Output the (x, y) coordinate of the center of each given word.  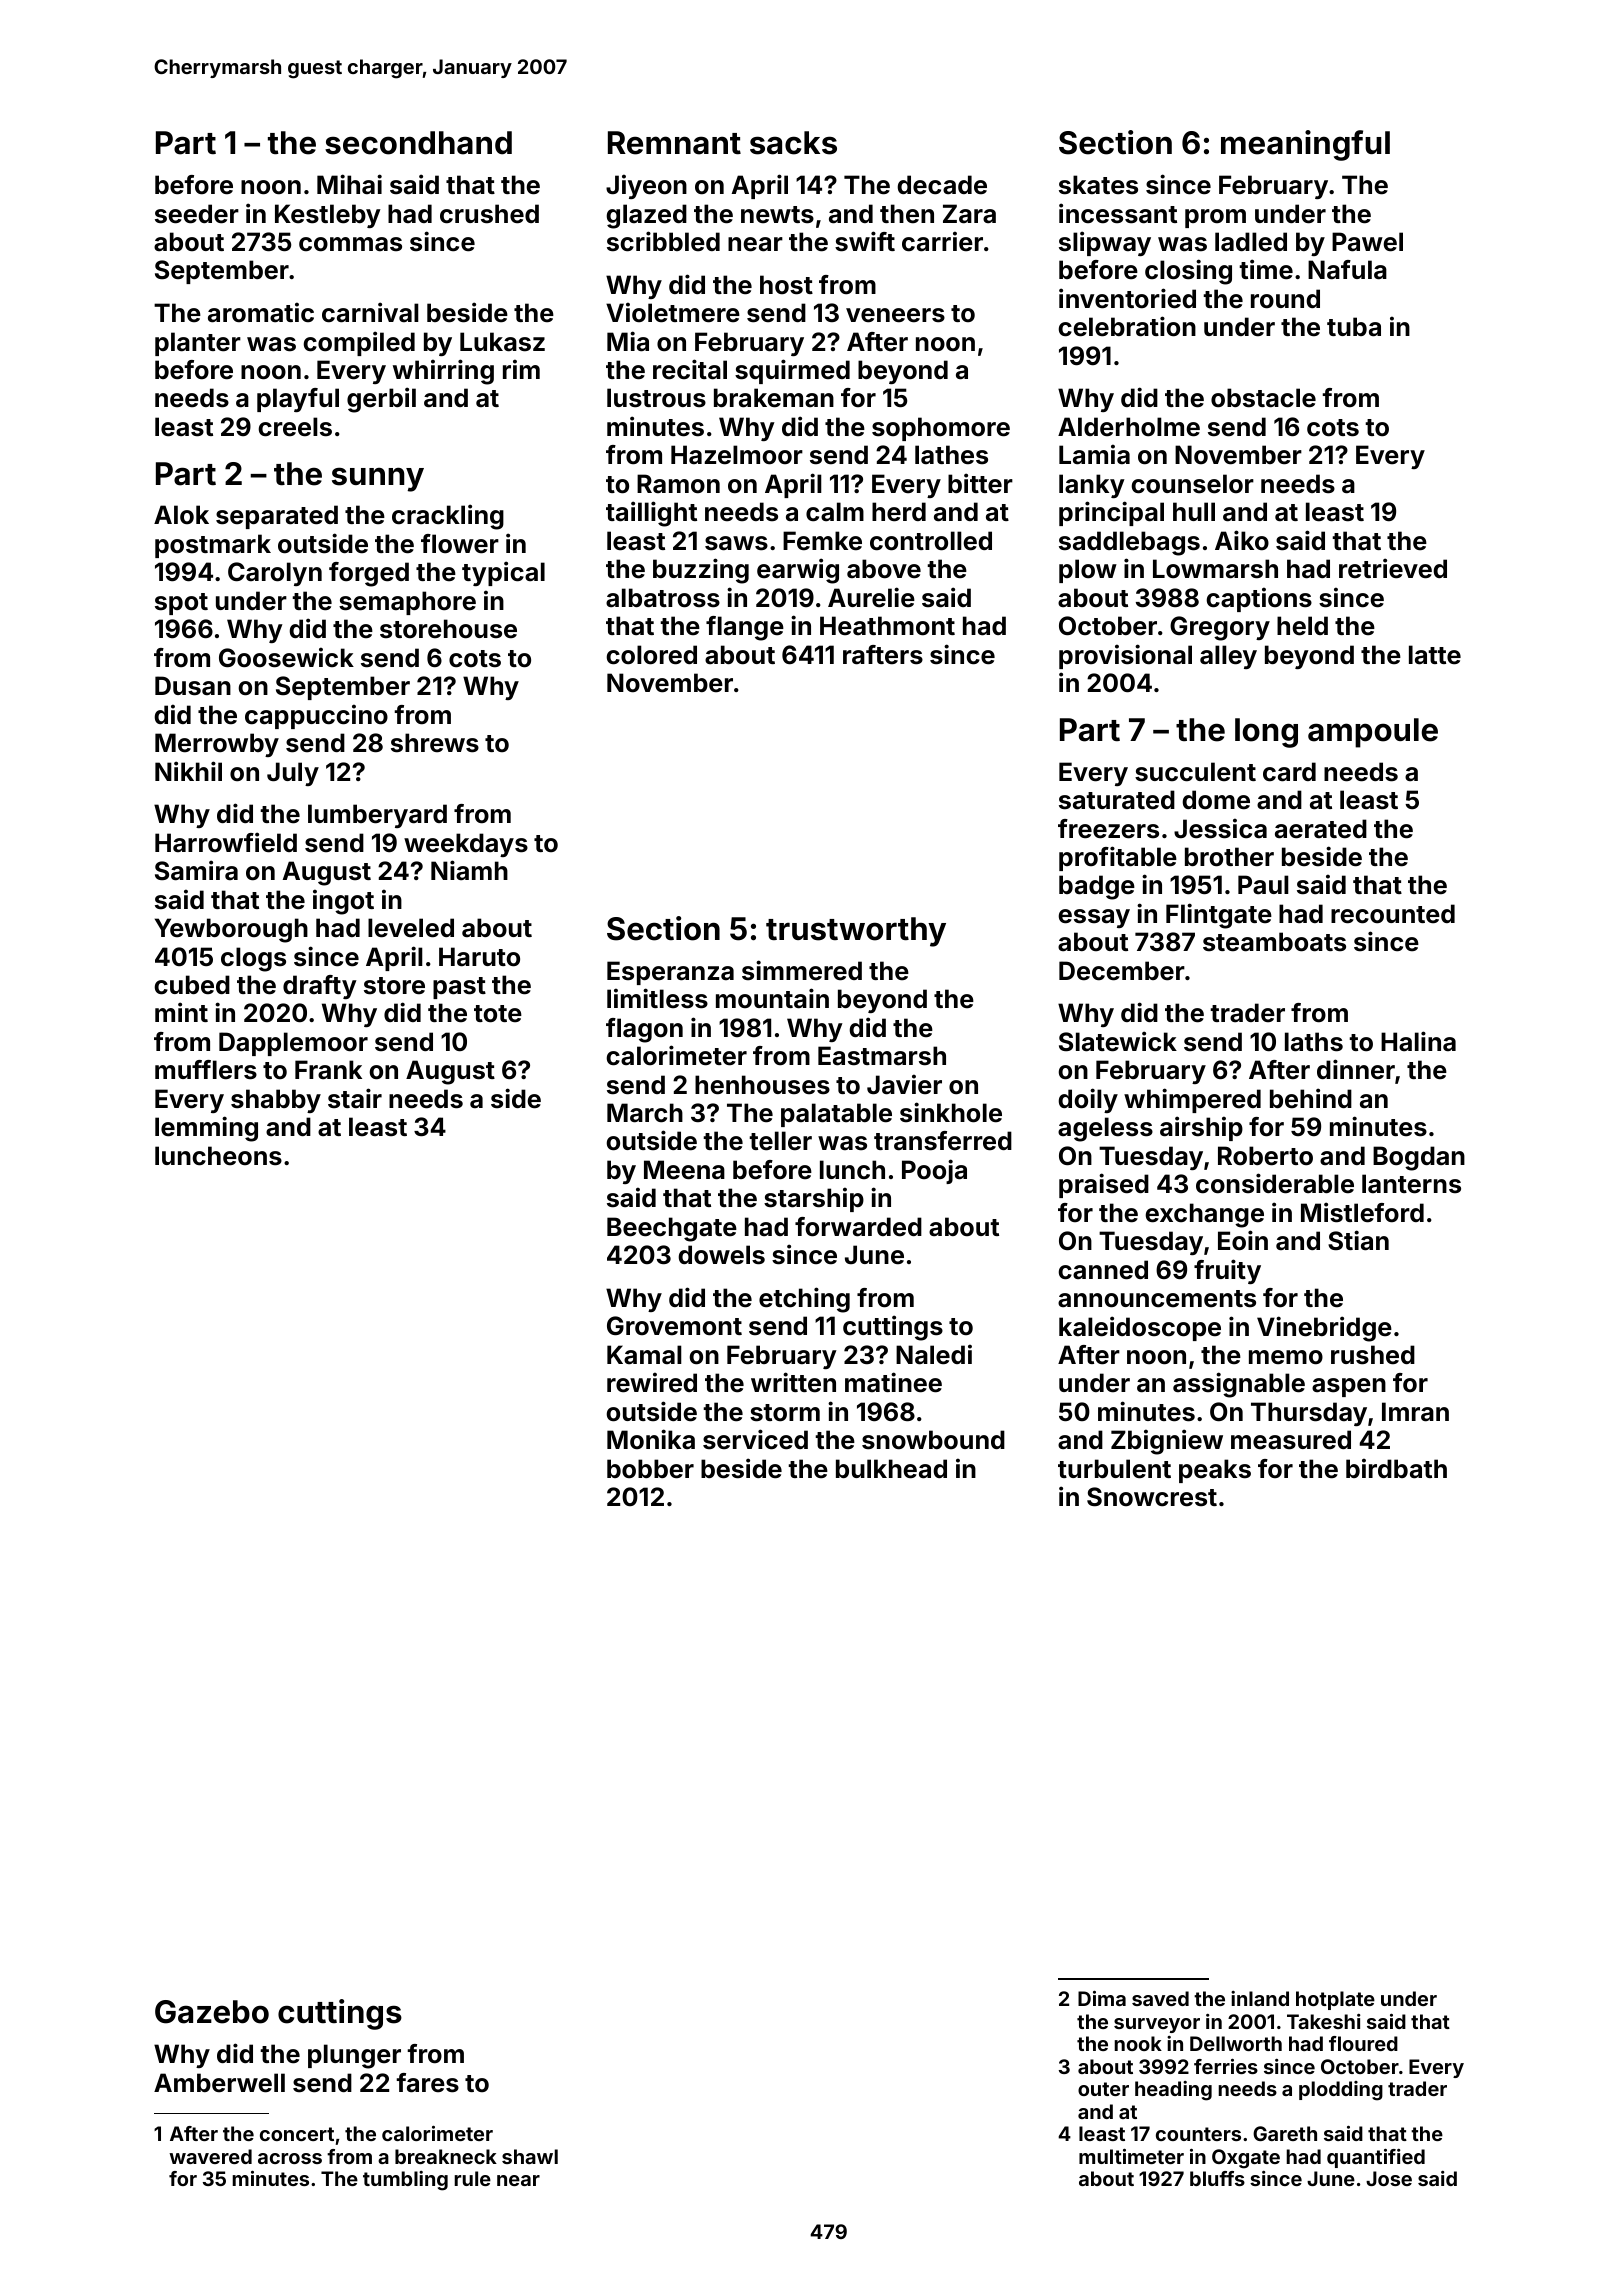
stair (355, 1098)
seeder (197, 214)
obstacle (1263, 398)
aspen (1349, 1387)
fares (427, 2083)
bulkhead (891, 1469)
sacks (793, 143)
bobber (650, 1469)
